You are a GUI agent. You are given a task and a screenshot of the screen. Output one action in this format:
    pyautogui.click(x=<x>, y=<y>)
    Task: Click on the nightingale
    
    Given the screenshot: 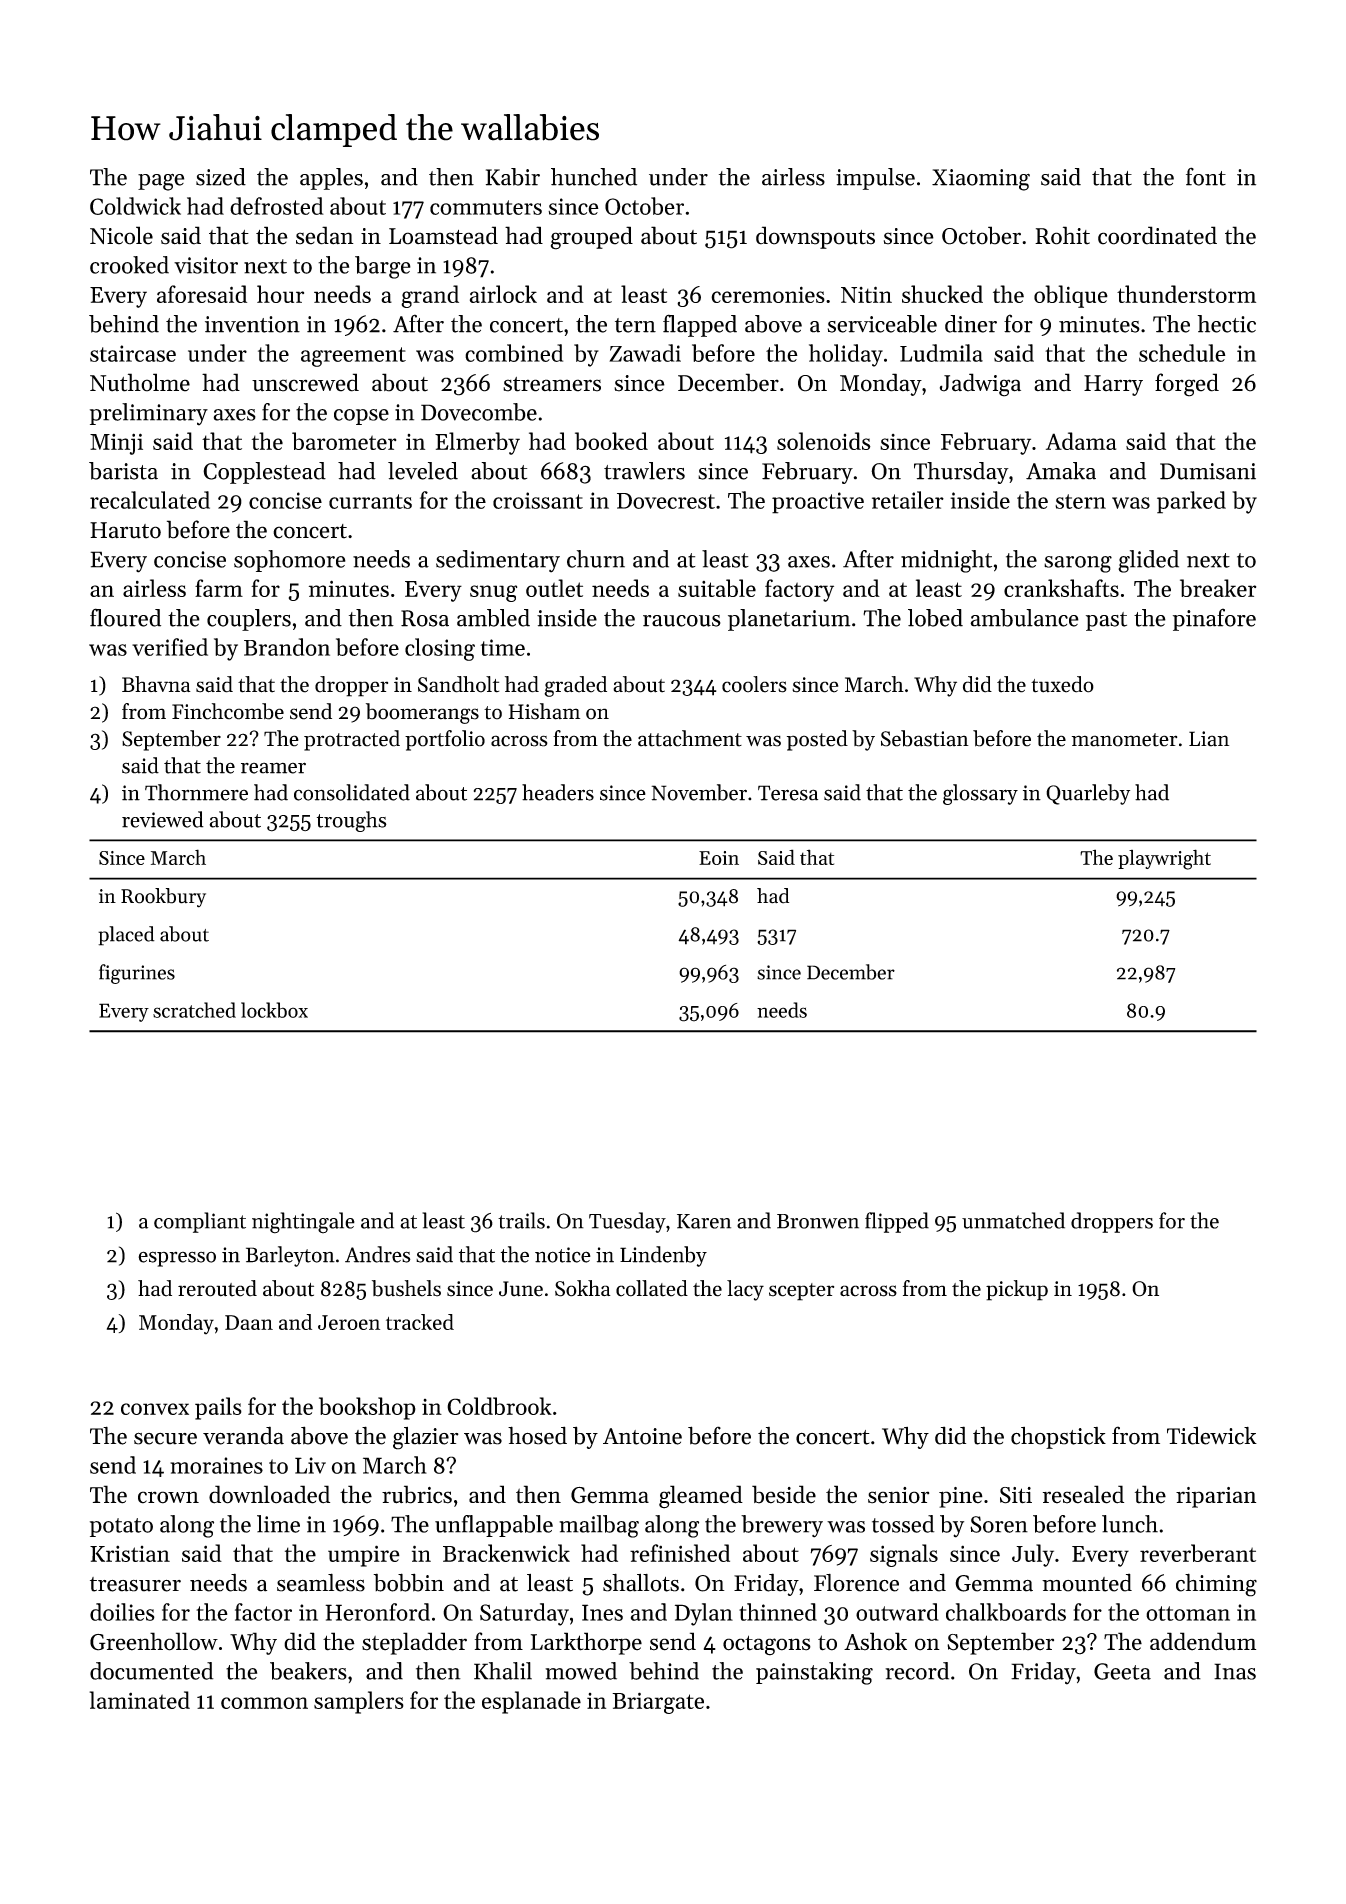 What is the action you would take?
    pyautogui.click(x=303, y=1223)
